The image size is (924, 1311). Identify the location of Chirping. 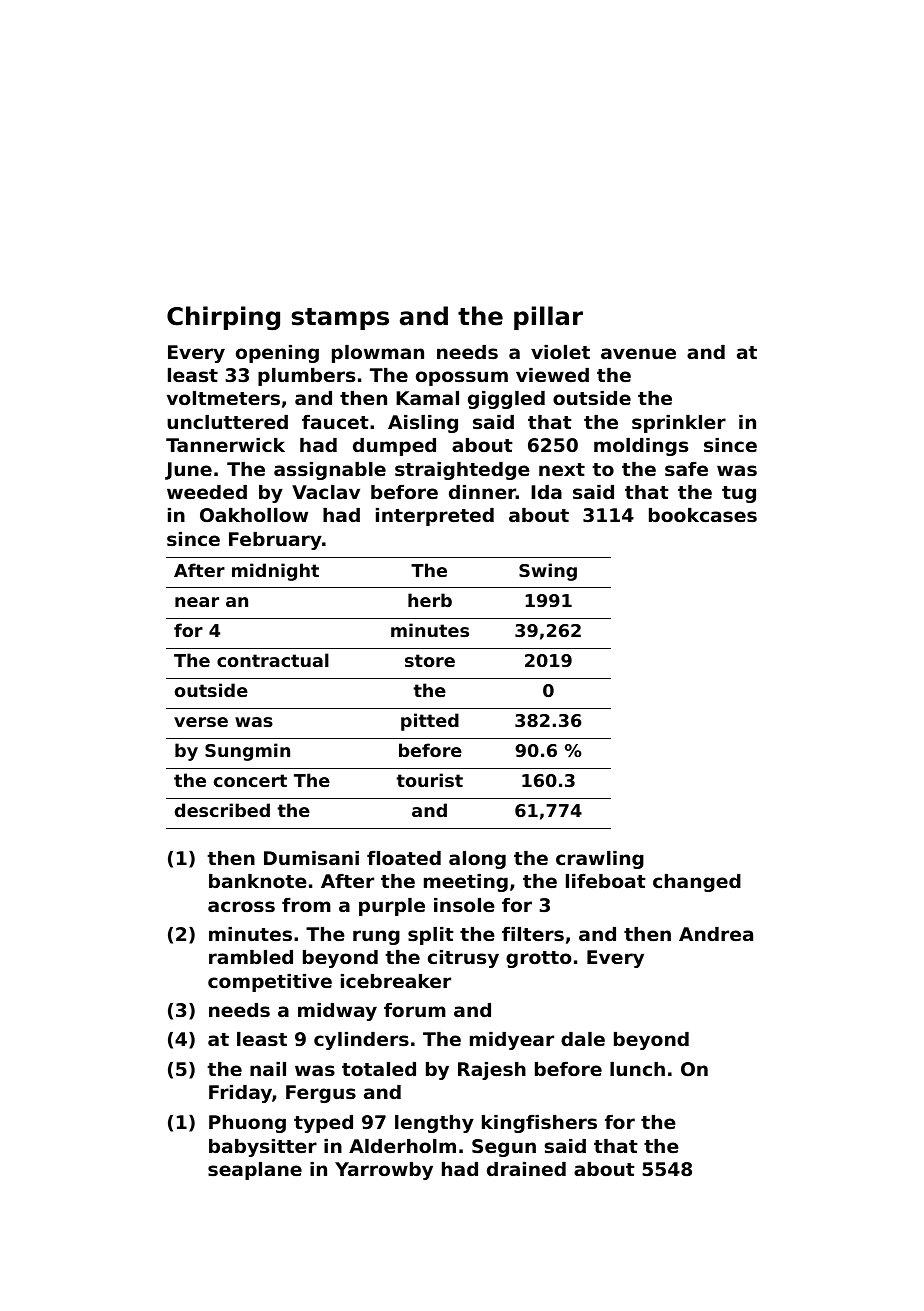
(223, 318).
